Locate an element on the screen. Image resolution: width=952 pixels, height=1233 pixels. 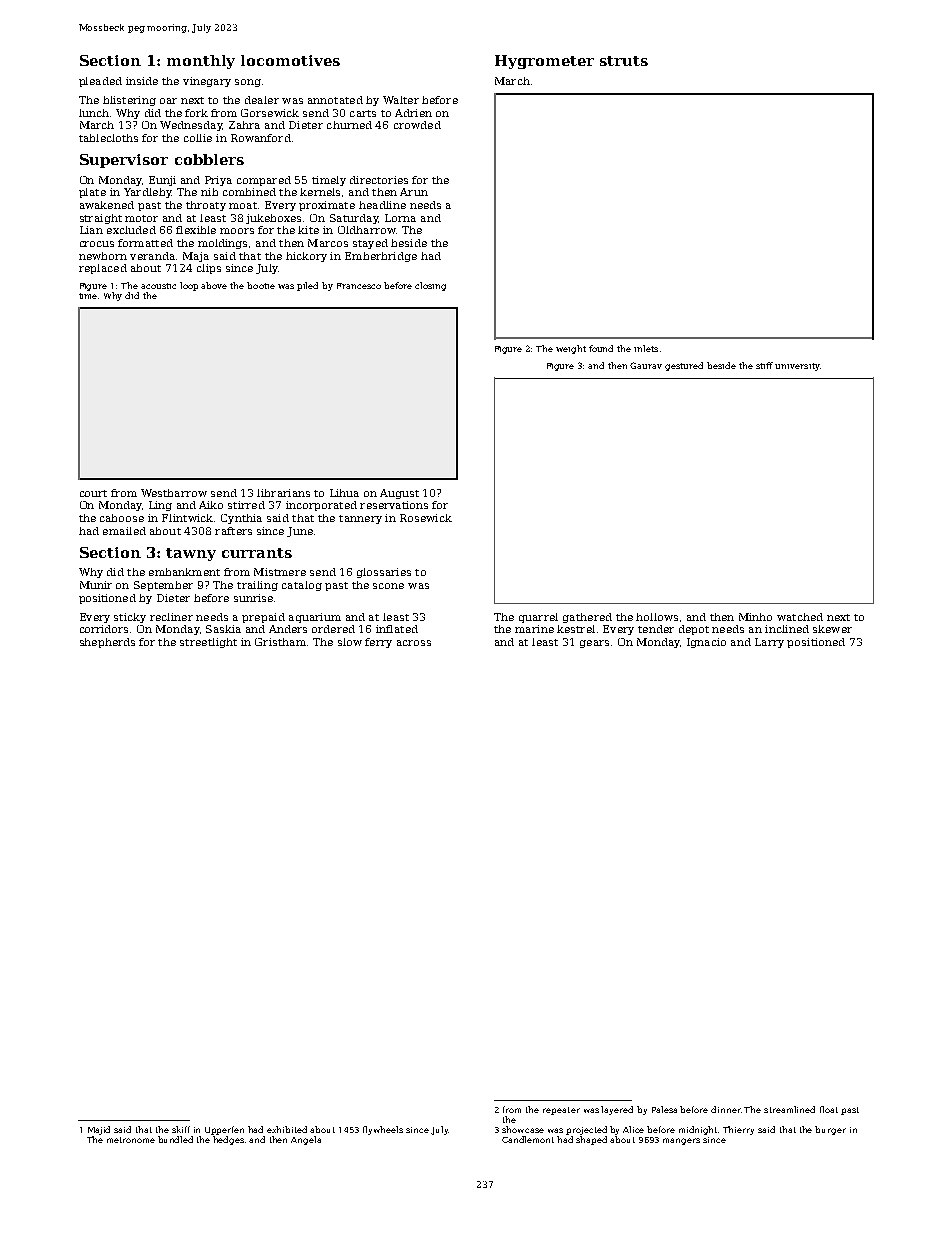
August is located at coordinates (399, 494).
